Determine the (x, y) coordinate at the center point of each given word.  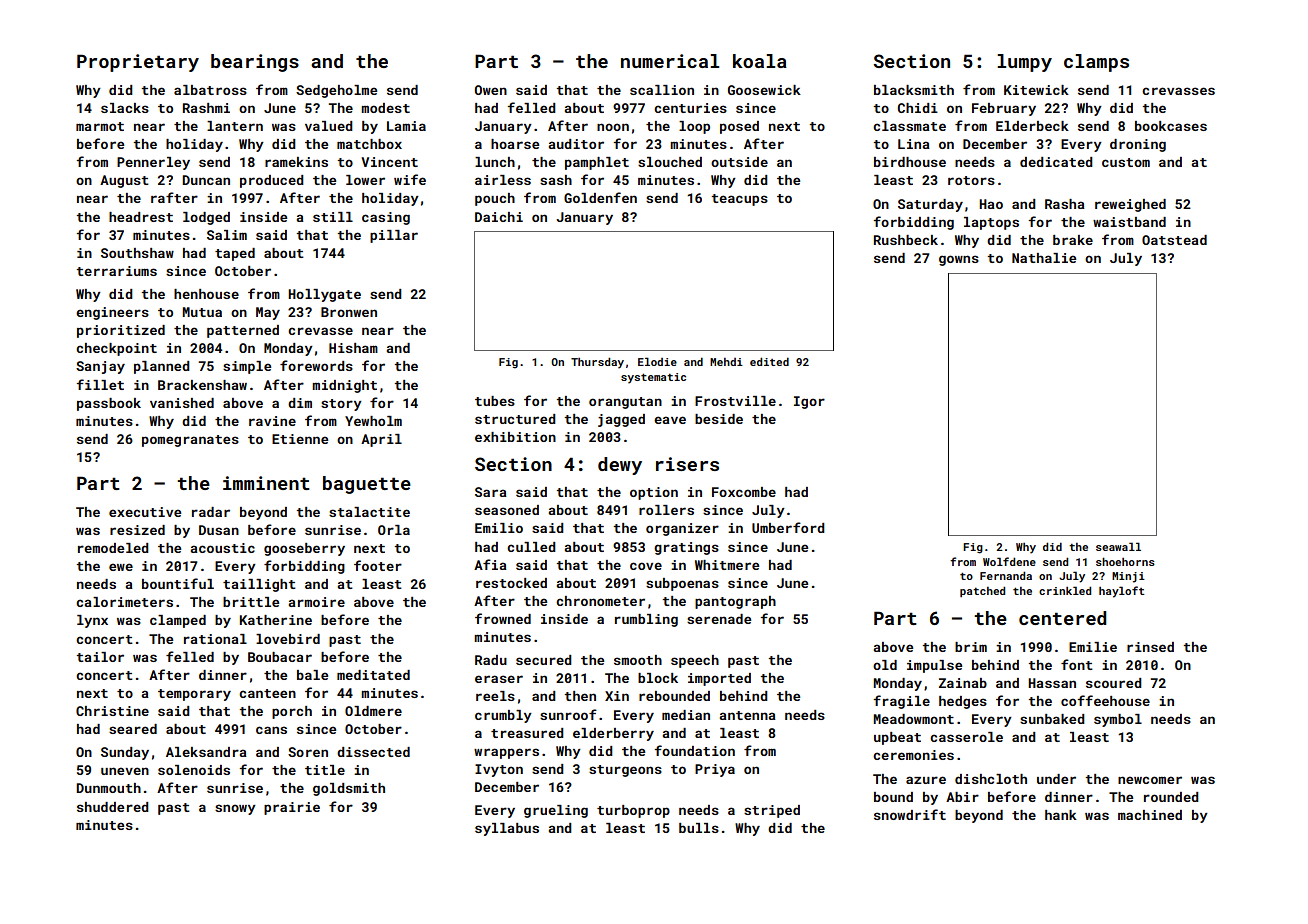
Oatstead (1174, 240)
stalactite (369, 512)
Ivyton (499, 770)
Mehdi (726, 362)
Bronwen (349, 312)
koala (760, 61)
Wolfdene (1009, 561)
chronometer (600, 601)
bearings (255, 63)
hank (1061, 815)
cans (271, 730)
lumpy (1024, 63)
